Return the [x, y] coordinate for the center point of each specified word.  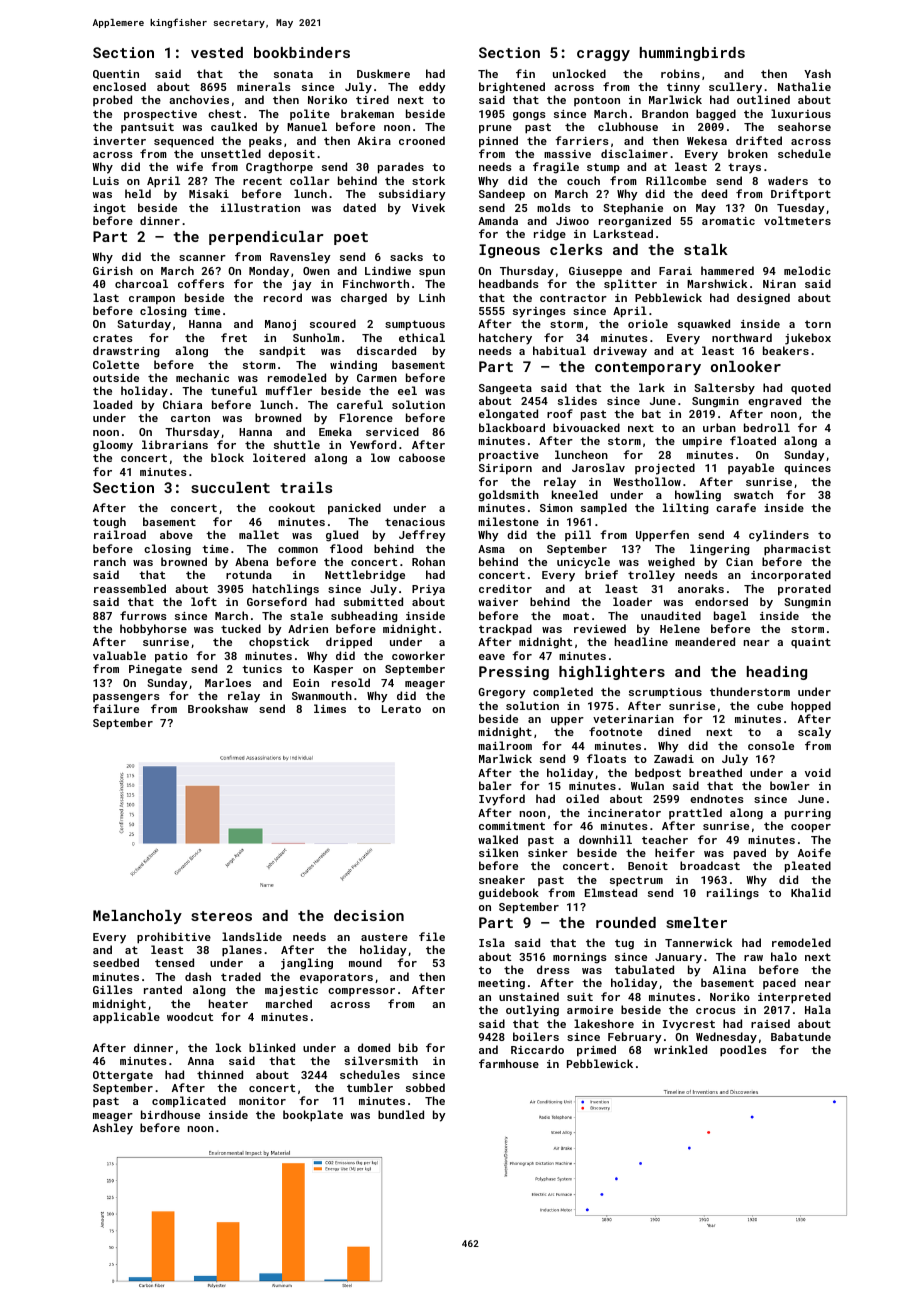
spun [432, 273]
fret [234, 337]
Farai [675, 271]
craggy [603, 55]
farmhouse [509, 1063]
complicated [189, 1102]
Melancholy [137, 917]
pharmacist [797, 550]
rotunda [249, 574]
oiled [582, 798]
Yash [817, 73]
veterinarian [633, 719]
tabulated [644, 969]
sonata [293, 74]
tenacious [415, 522]
